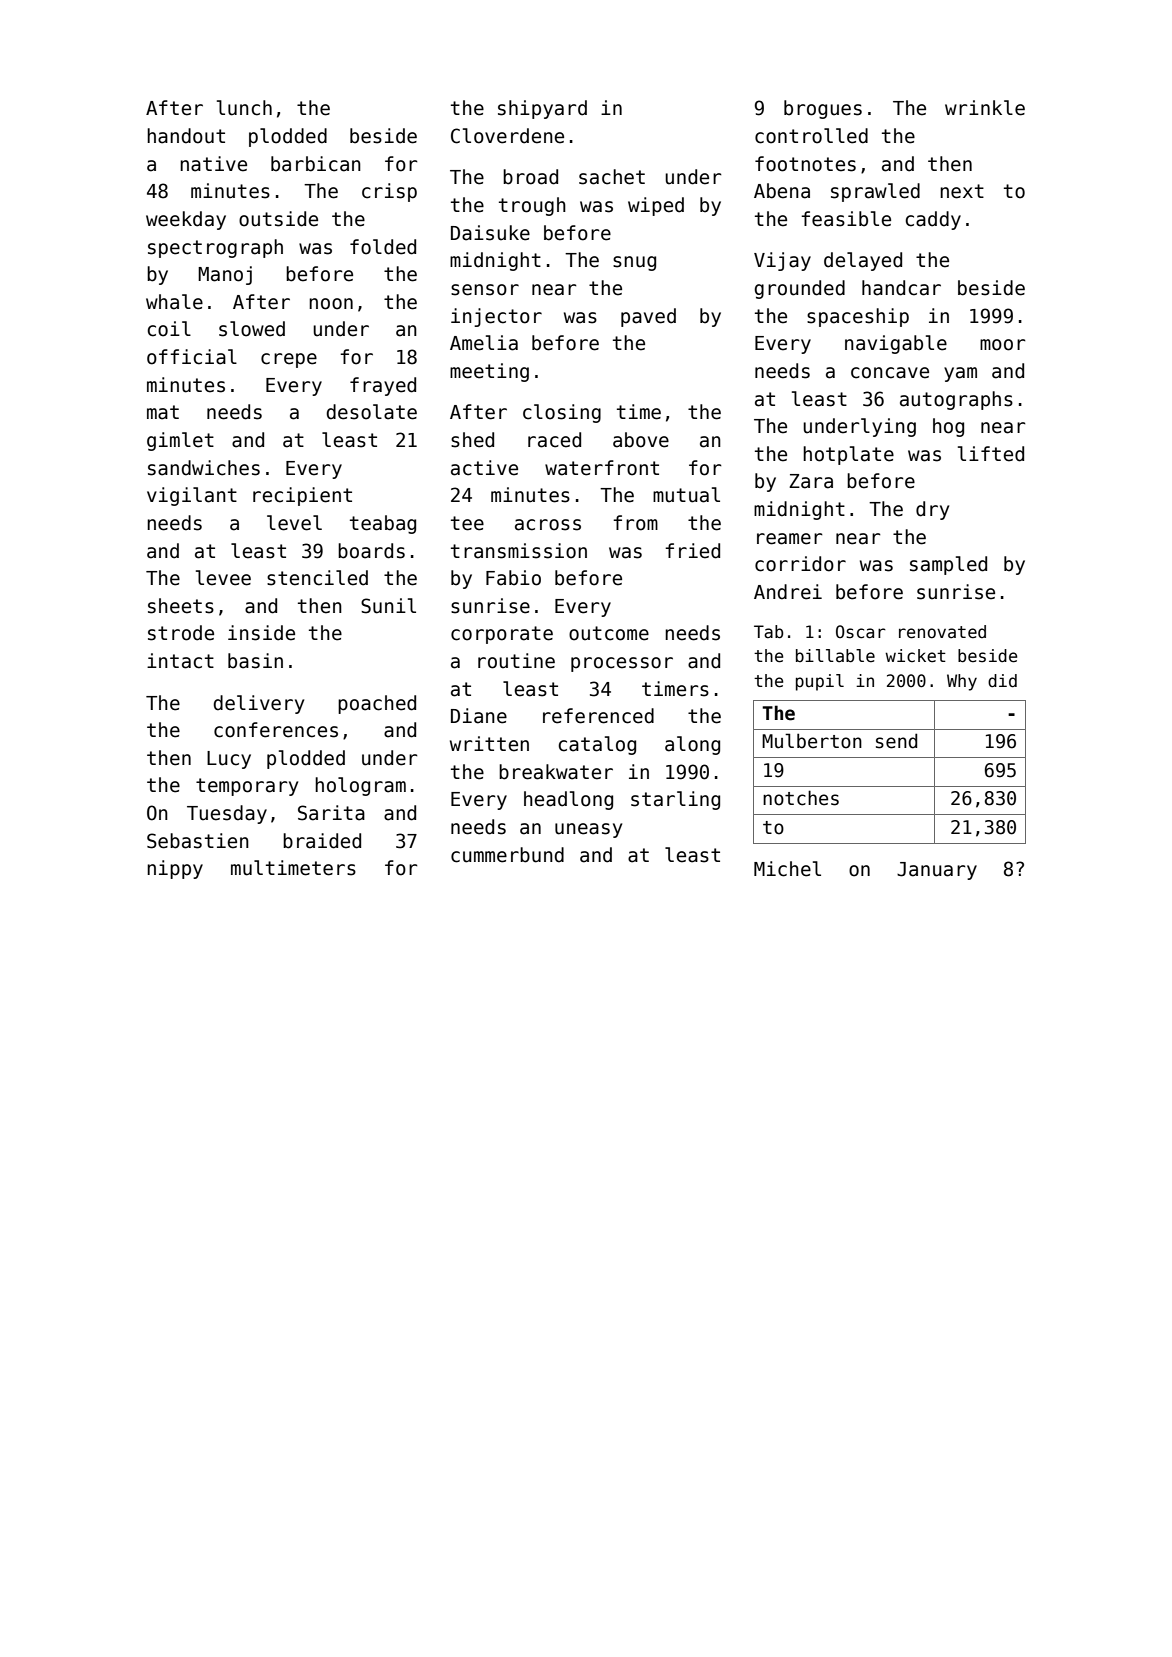  I want to click on outcome, so click(609, 633).
